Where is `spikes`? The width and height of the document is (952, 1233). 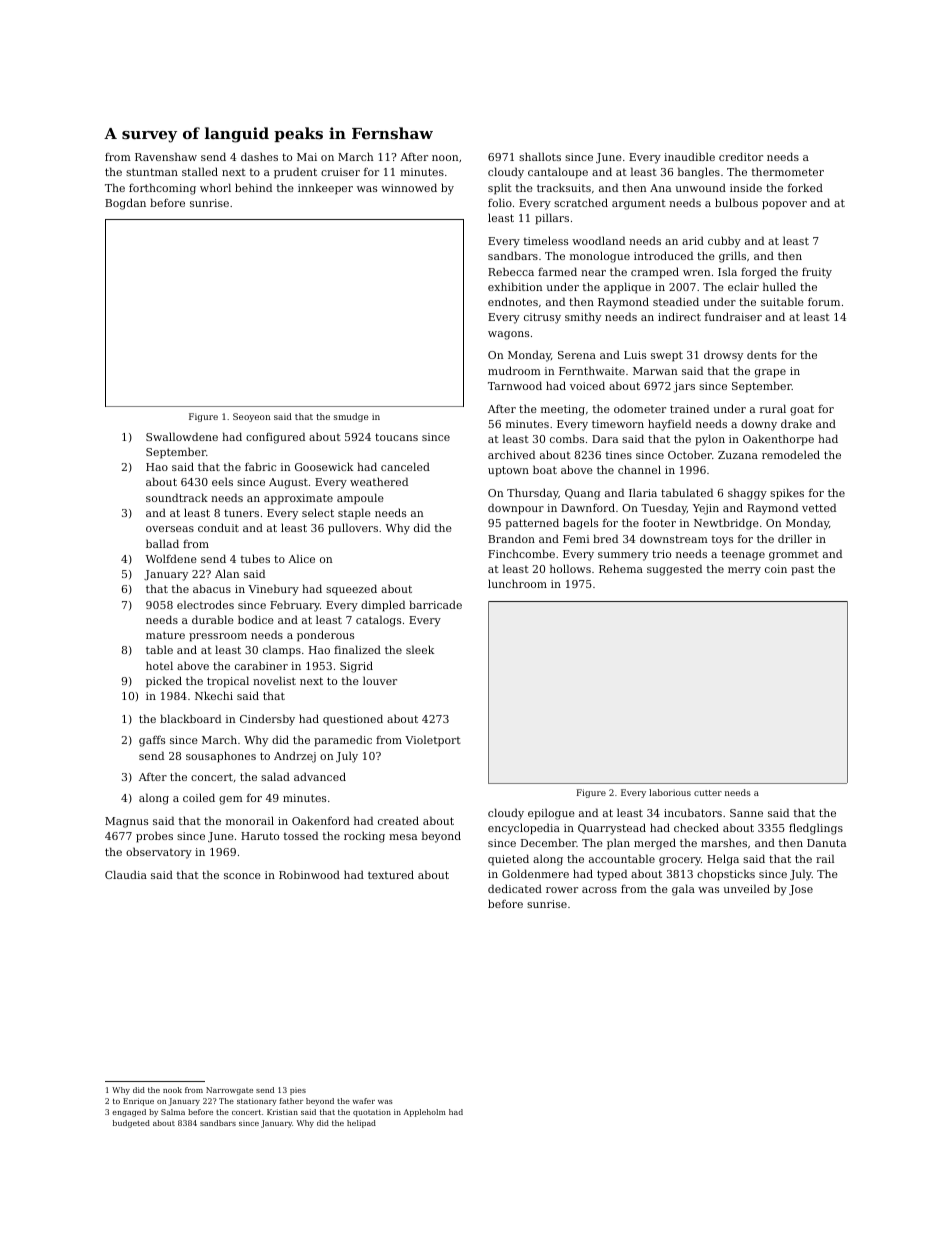
spikes is located at coordinates (787, 494).
